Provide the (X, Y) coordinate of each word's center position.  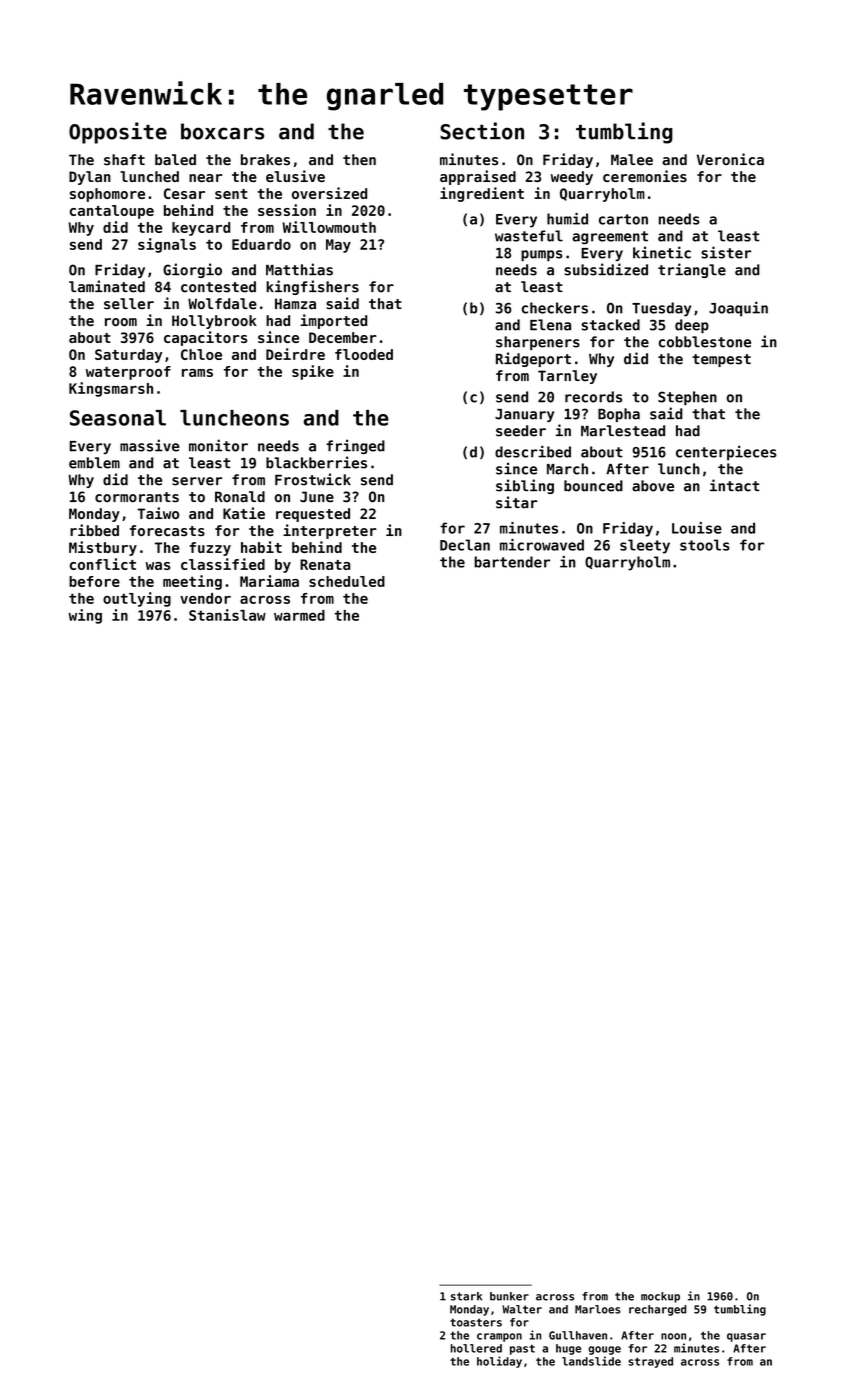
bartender (512, 562)
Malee (632, 160)
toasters (476, 1322)
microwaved (542, 545)
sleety (645, 546)
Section (482, 131)
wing (85, 616)
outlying (137, 599)
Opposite (118, 133)
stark (466, 1296)
